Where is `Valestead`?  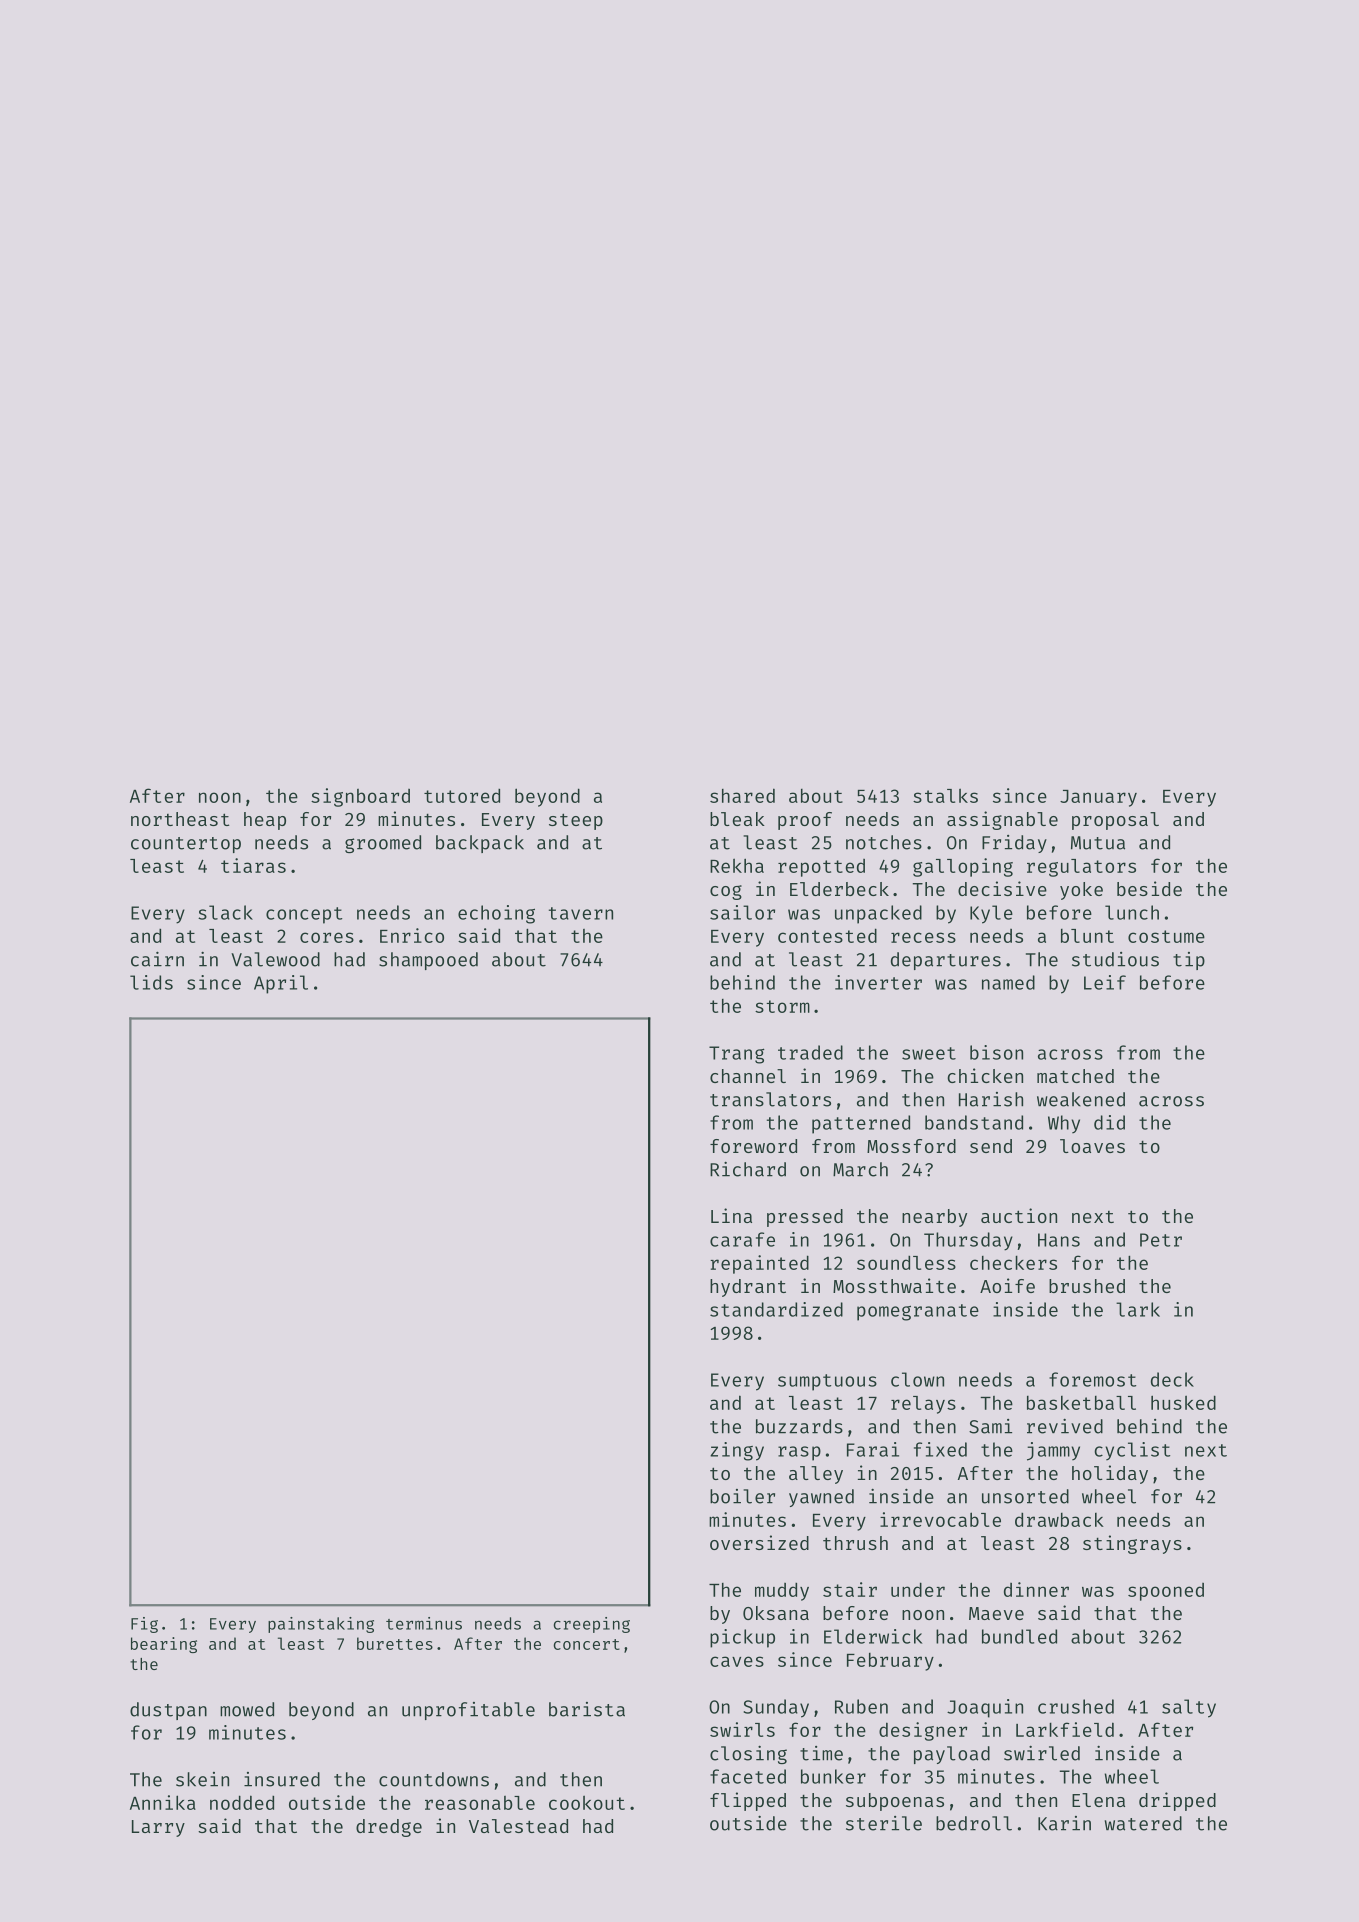
Valestead is located at coordinates (518, 1826).
